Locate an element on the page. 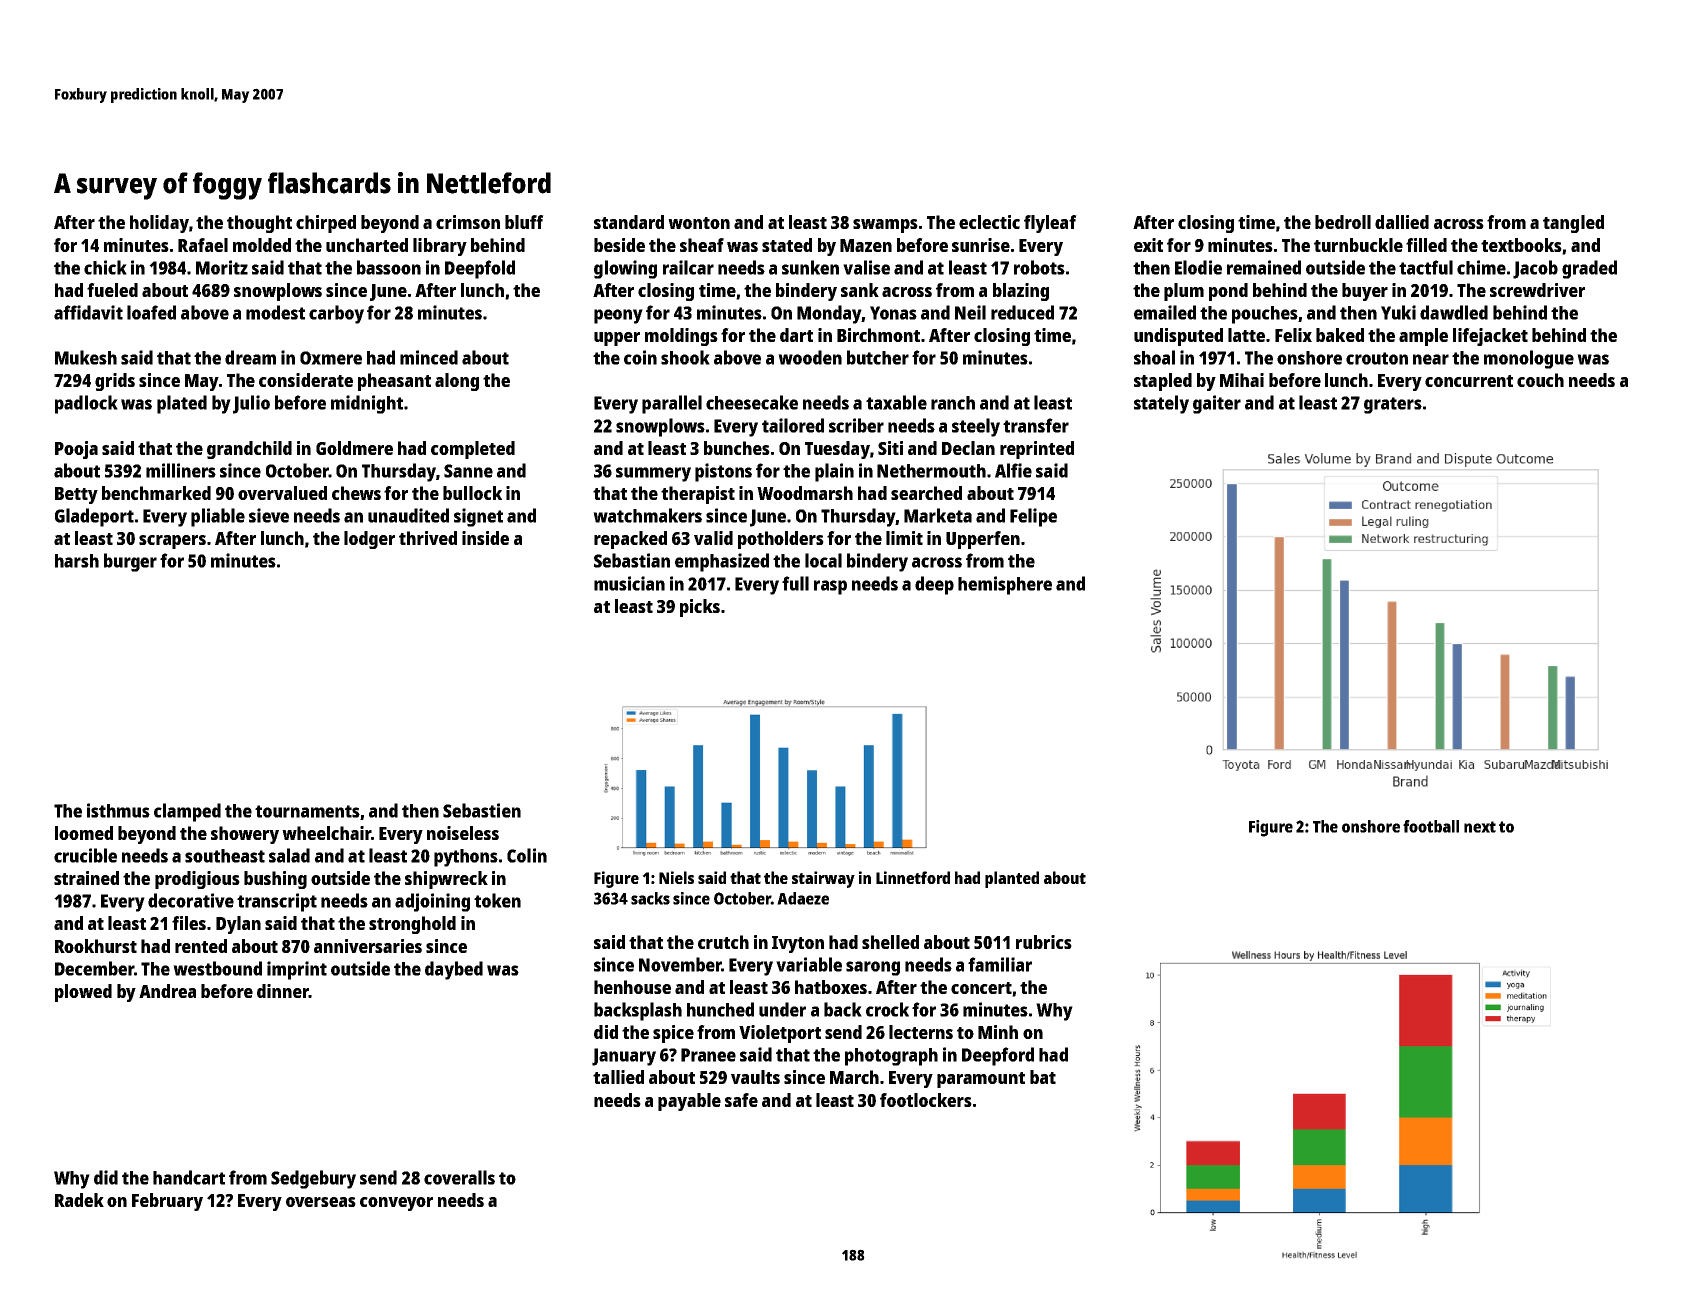 The width and height of the page is (1683, 1300). Minh is located at coordinates (998, 1032).
